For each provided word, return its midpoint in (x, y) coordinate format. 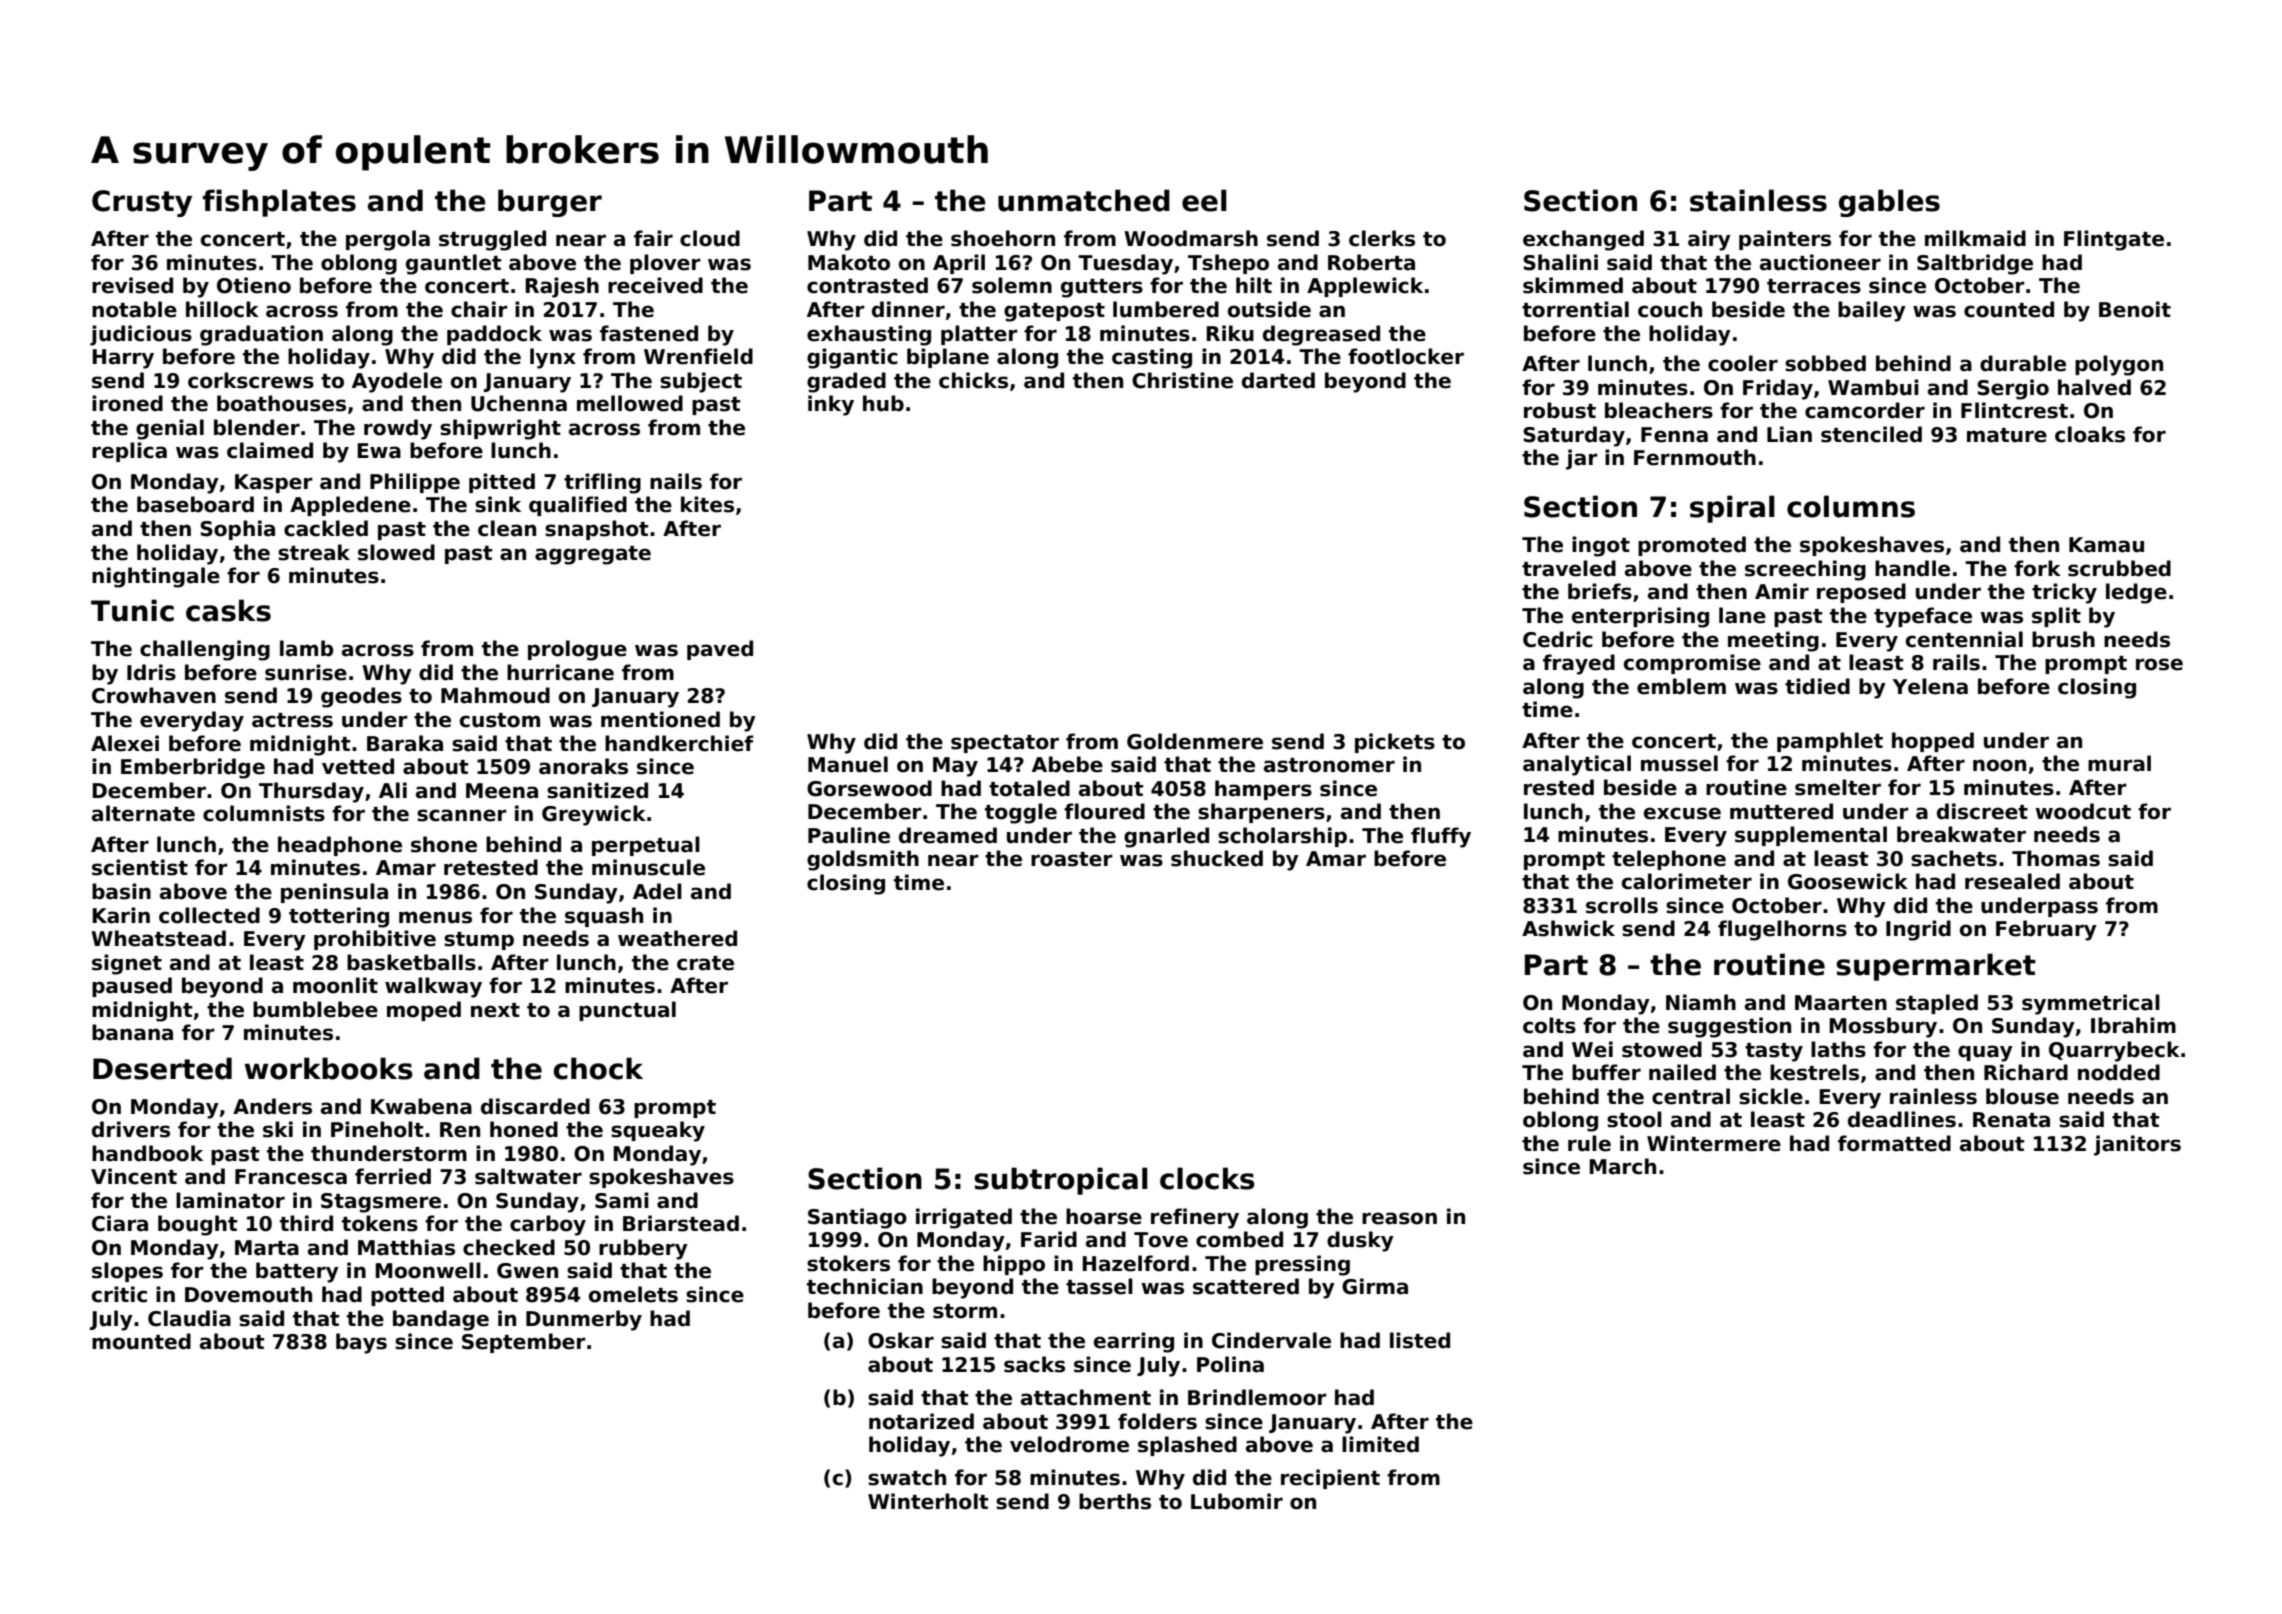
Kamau (2106, 545)
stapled (1937, 1004)
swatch (907, 1477)
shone (444, 844)
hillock (222, 309)
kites (707, 504)
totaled (1029, 788)
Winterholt (928, 1501)
